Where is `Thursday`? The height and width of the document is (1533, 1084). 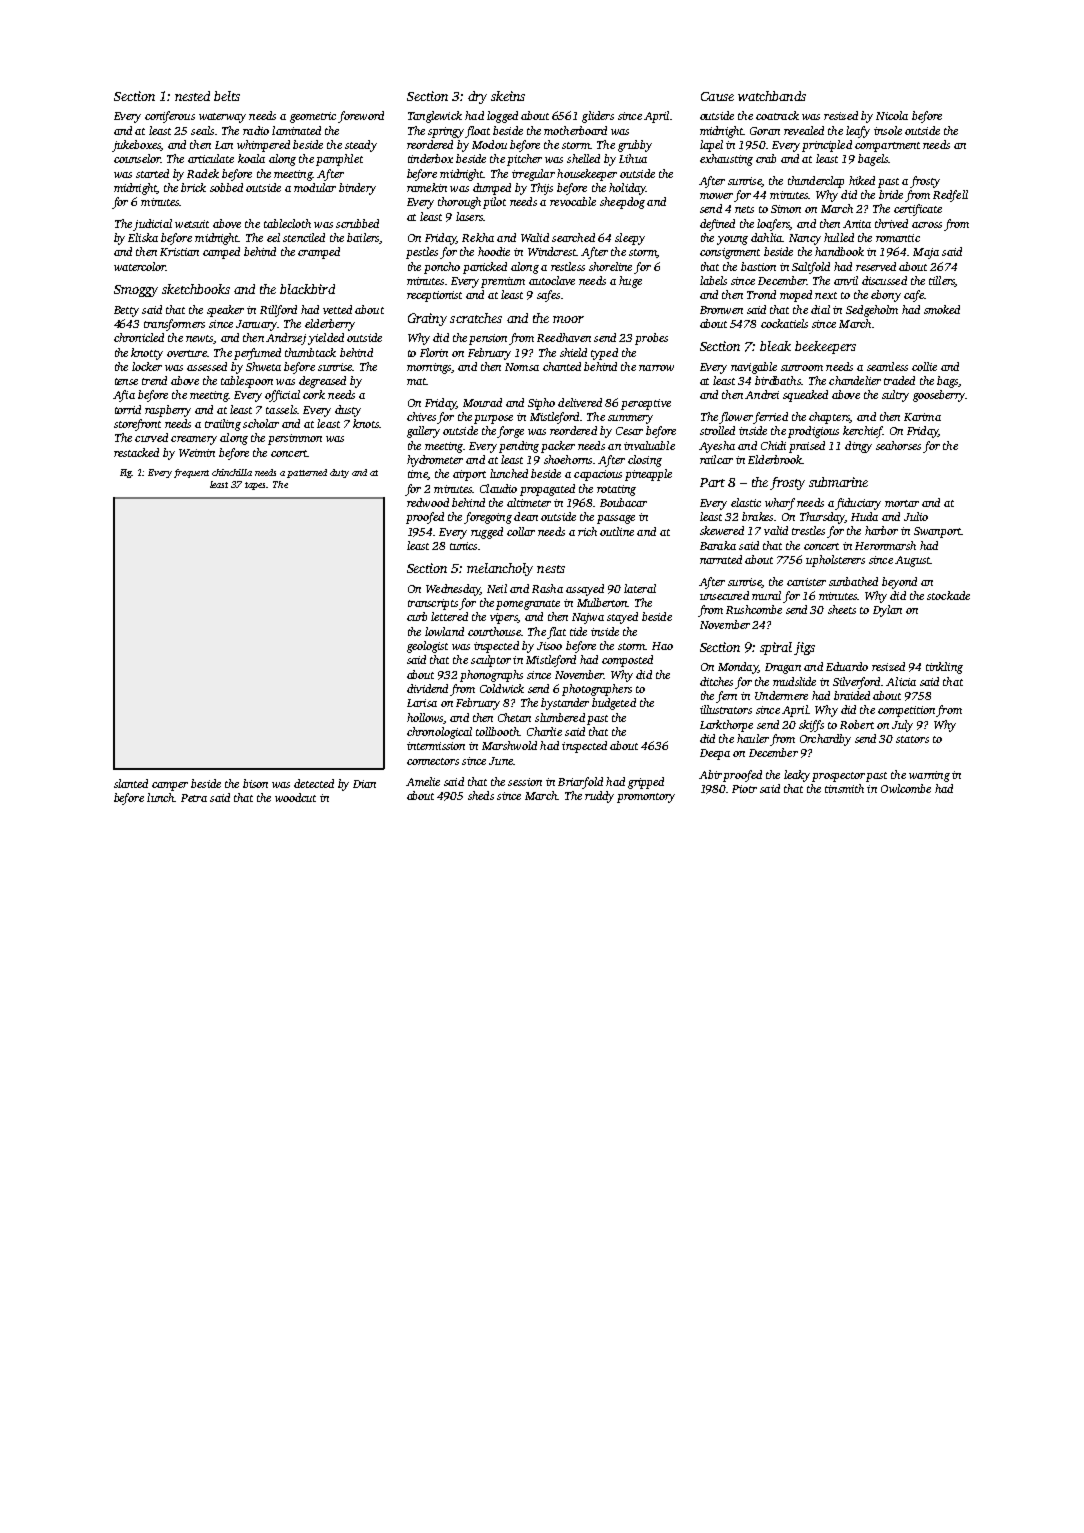
Thursday is located at coordinates (822, 518).
